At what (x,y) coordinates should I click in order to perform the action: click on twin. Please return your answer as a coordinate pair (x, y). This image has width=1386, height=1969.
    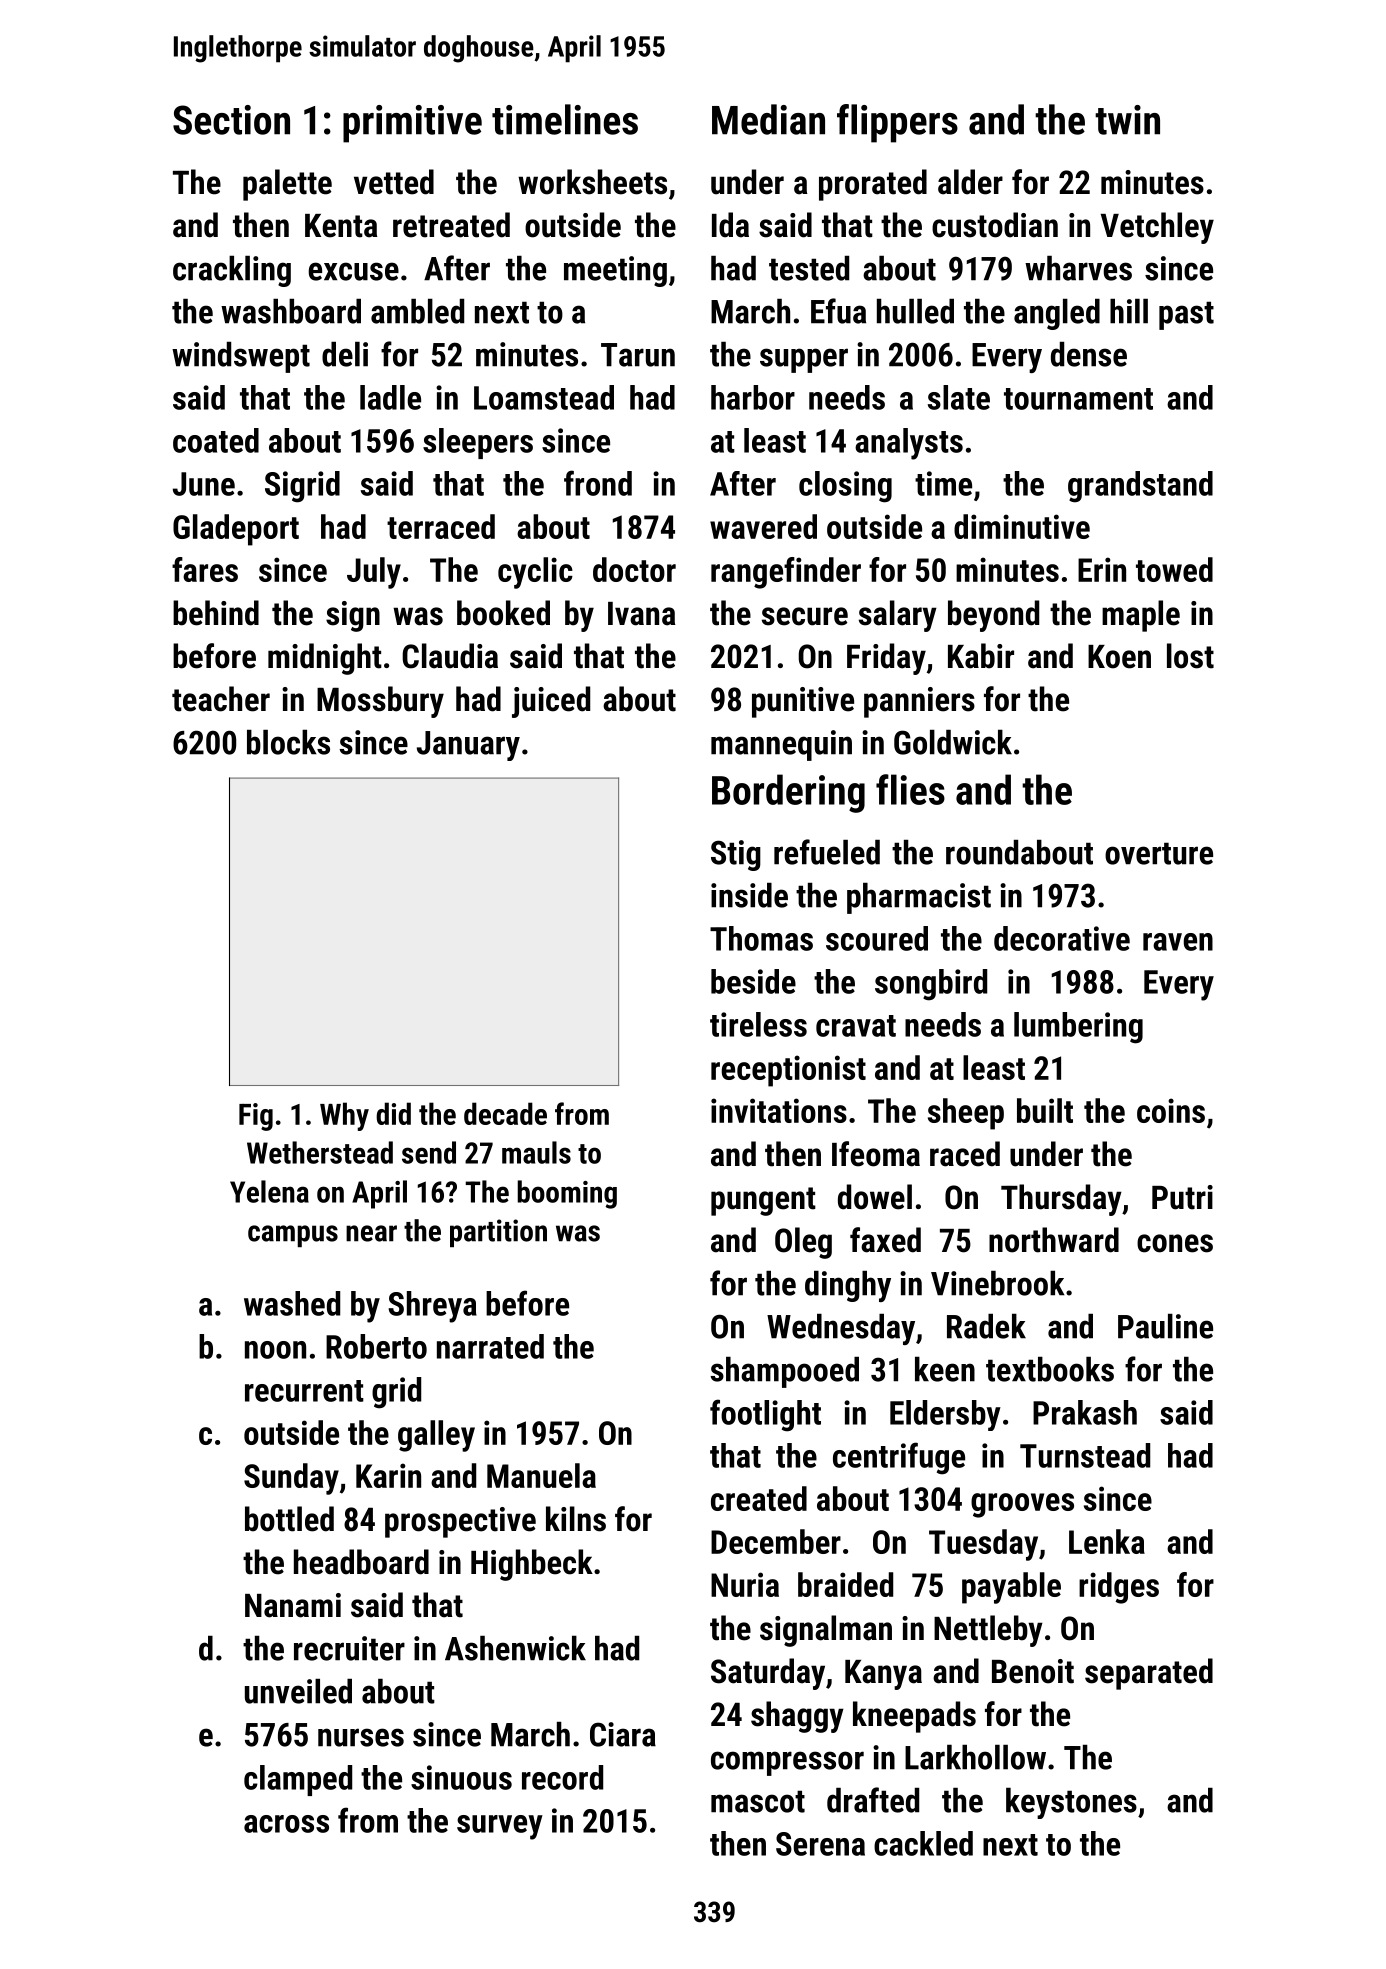
    Looking at the image, I should click on (1127, 120).
